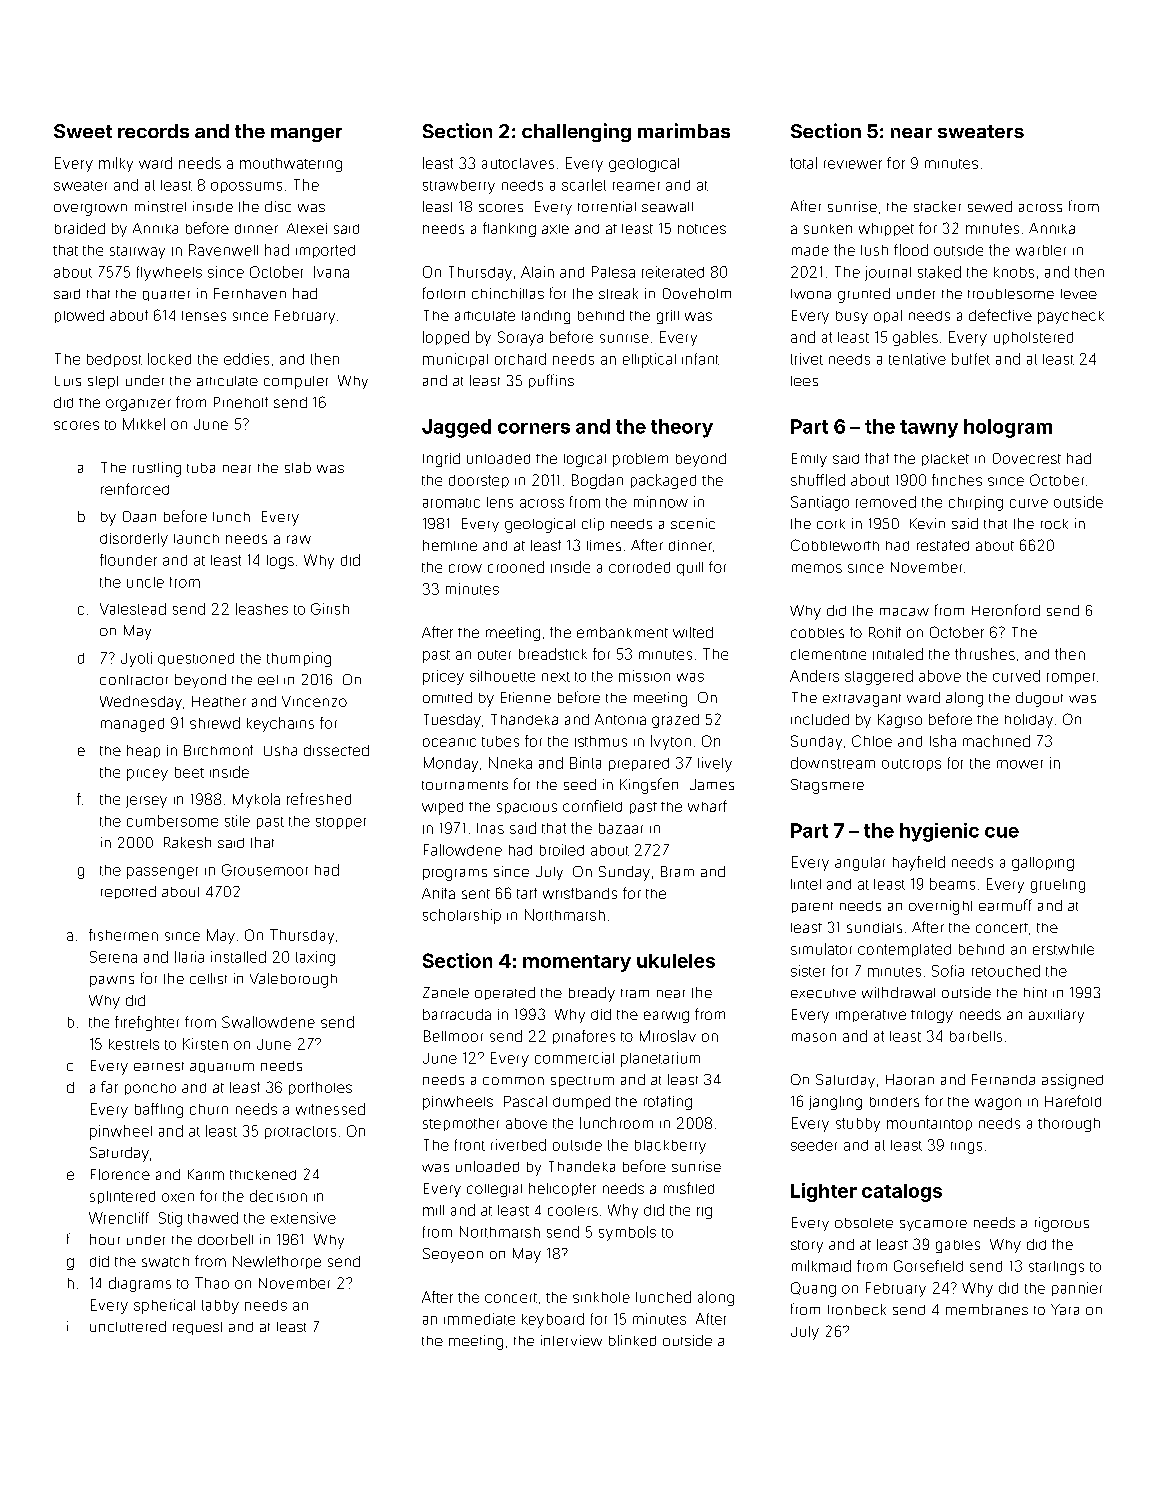  I want to click on Heronford, so click(1006, 610).
